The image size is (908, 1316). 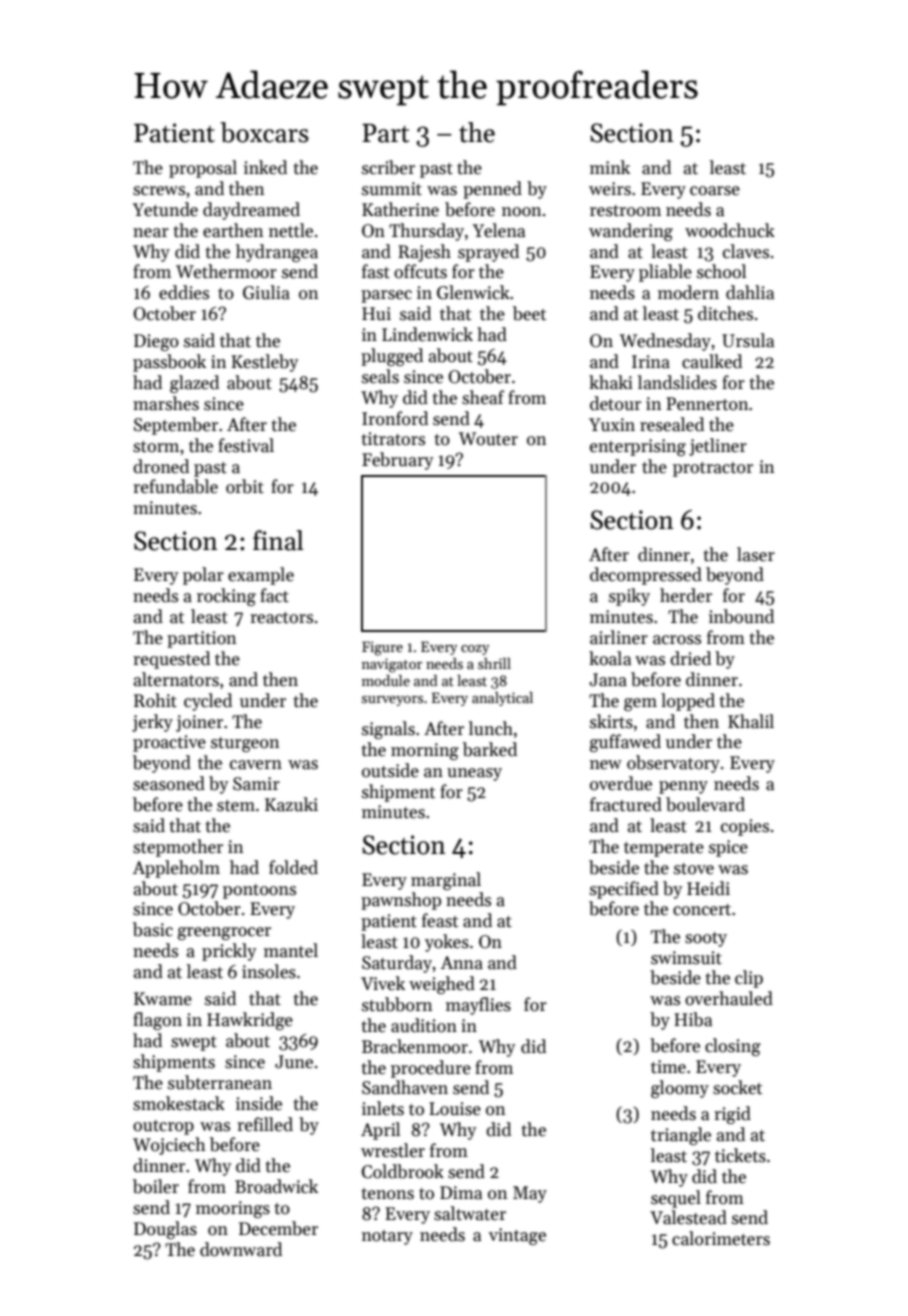 I want to click on December, so click(x=278, y=1228).
